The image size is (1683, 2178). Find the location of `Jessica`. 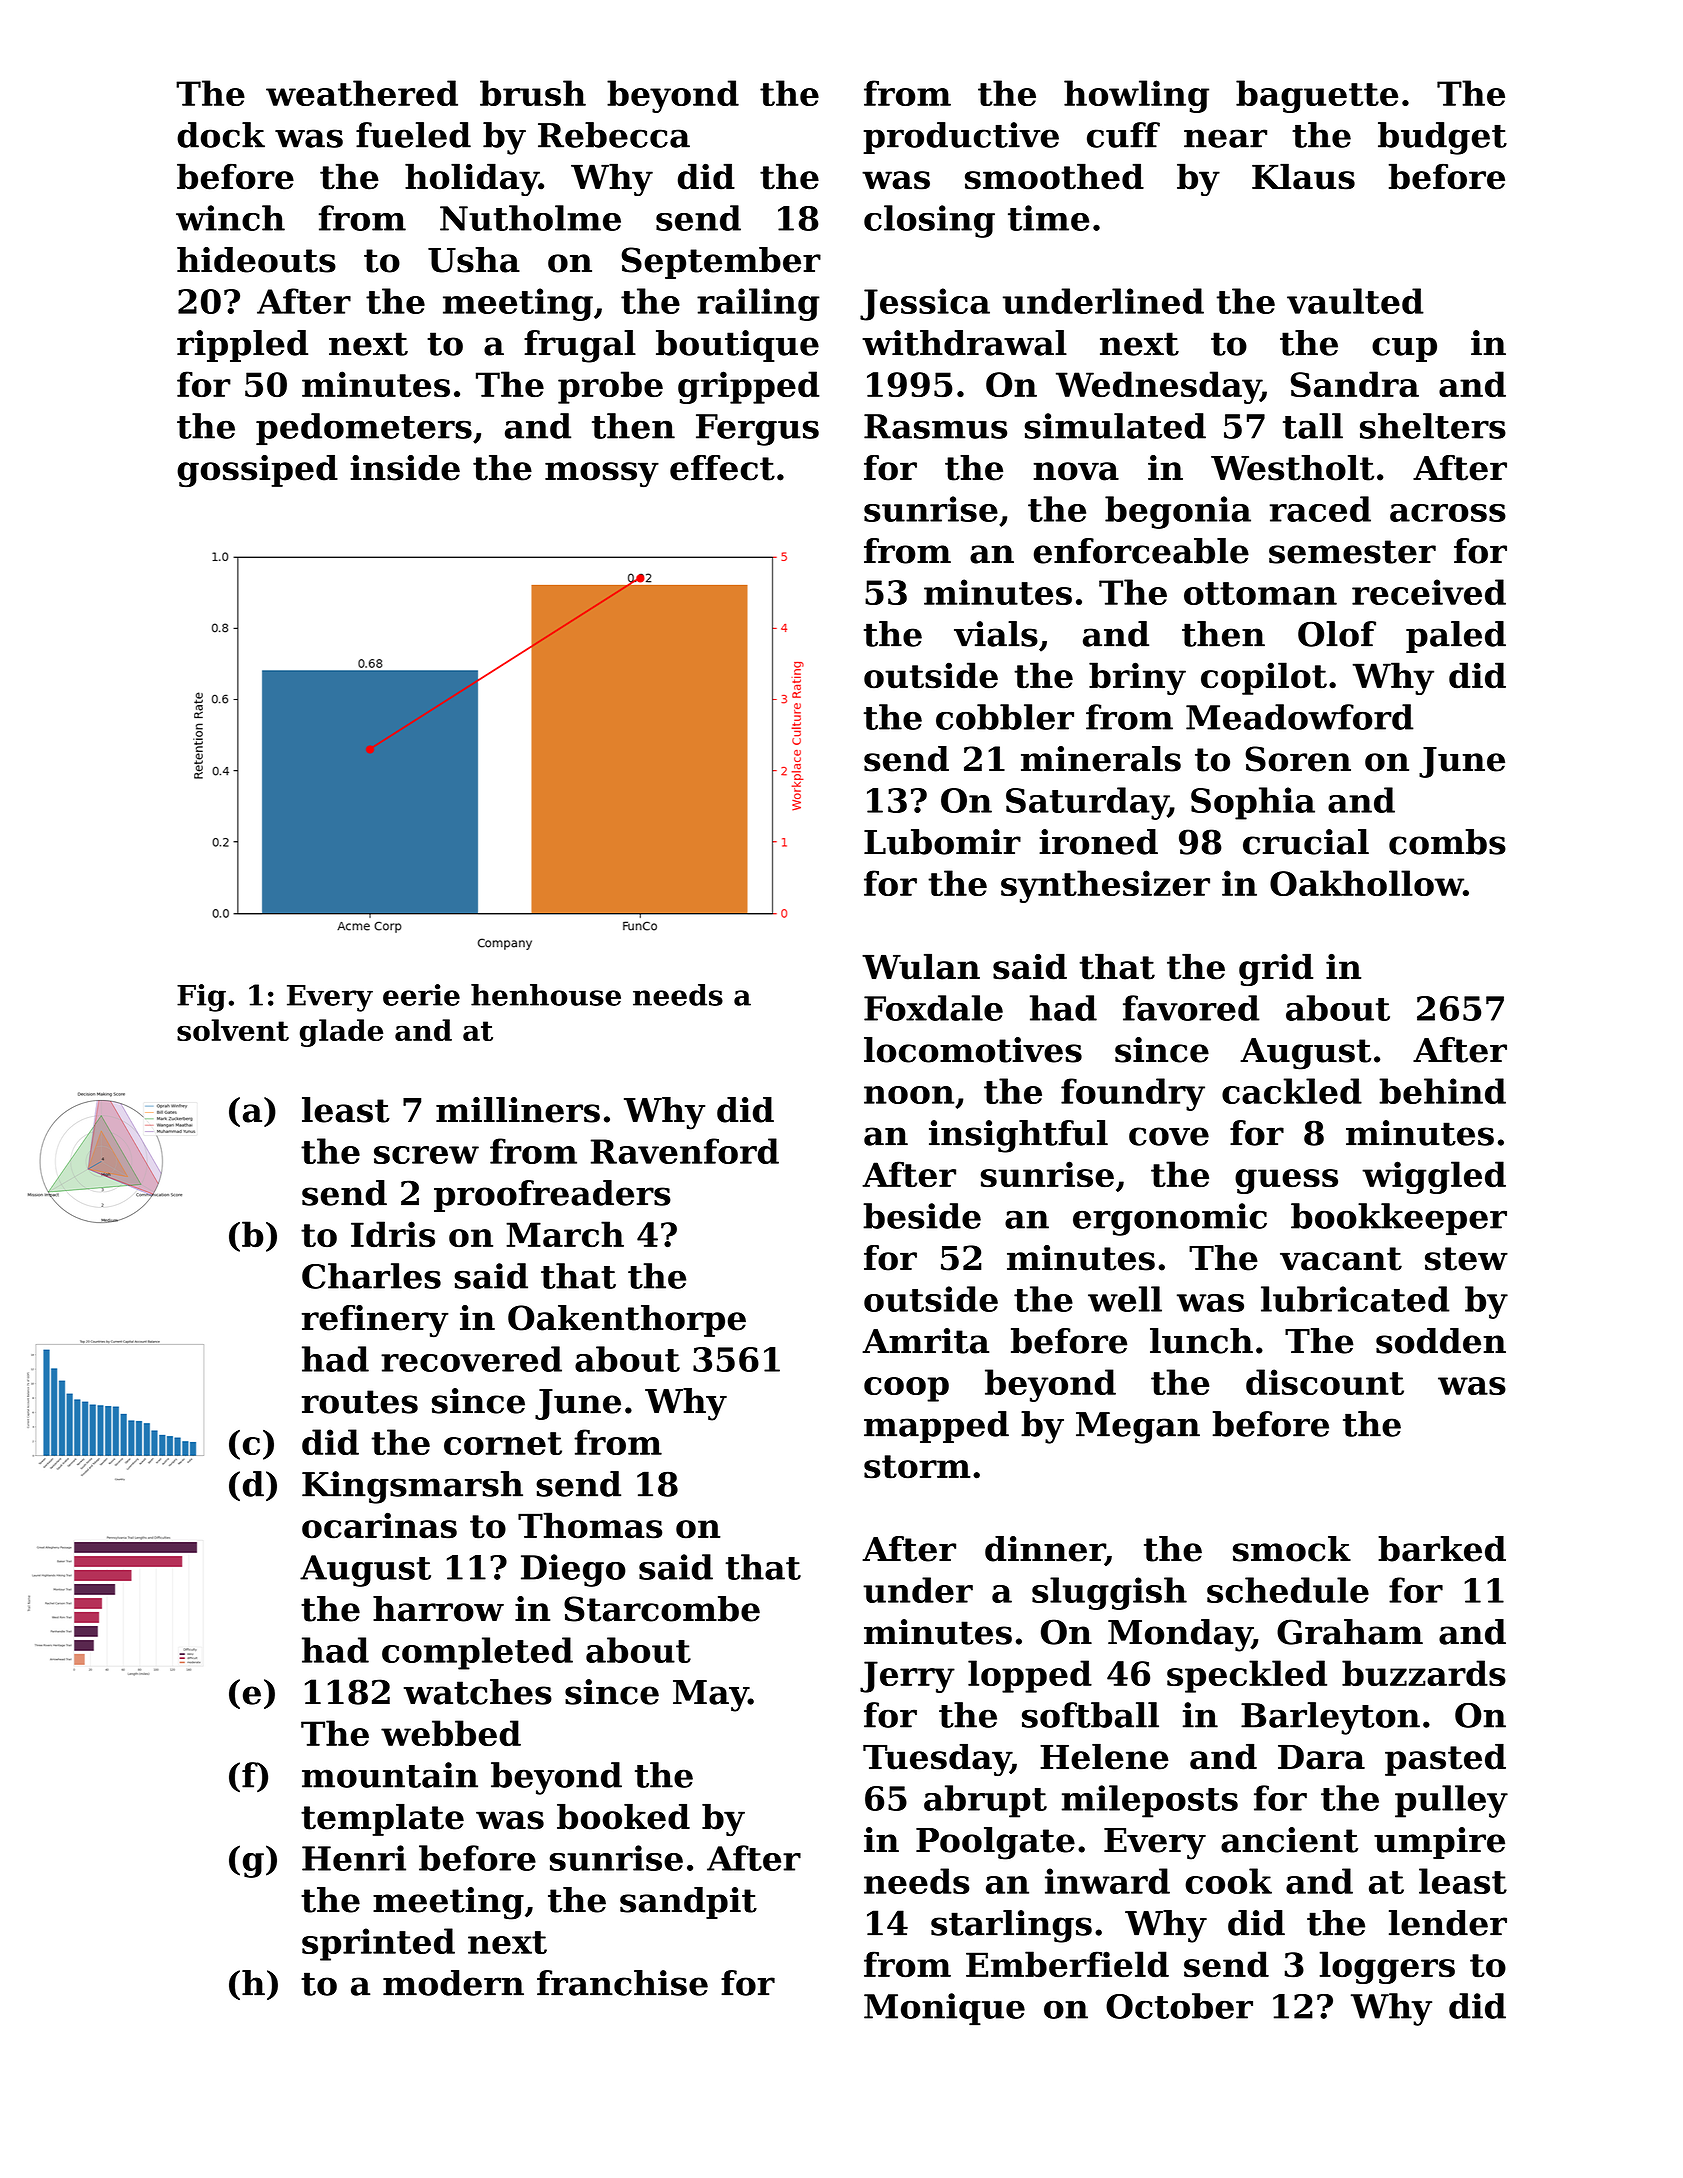

Jessica is located at coordinates (925, 304).
